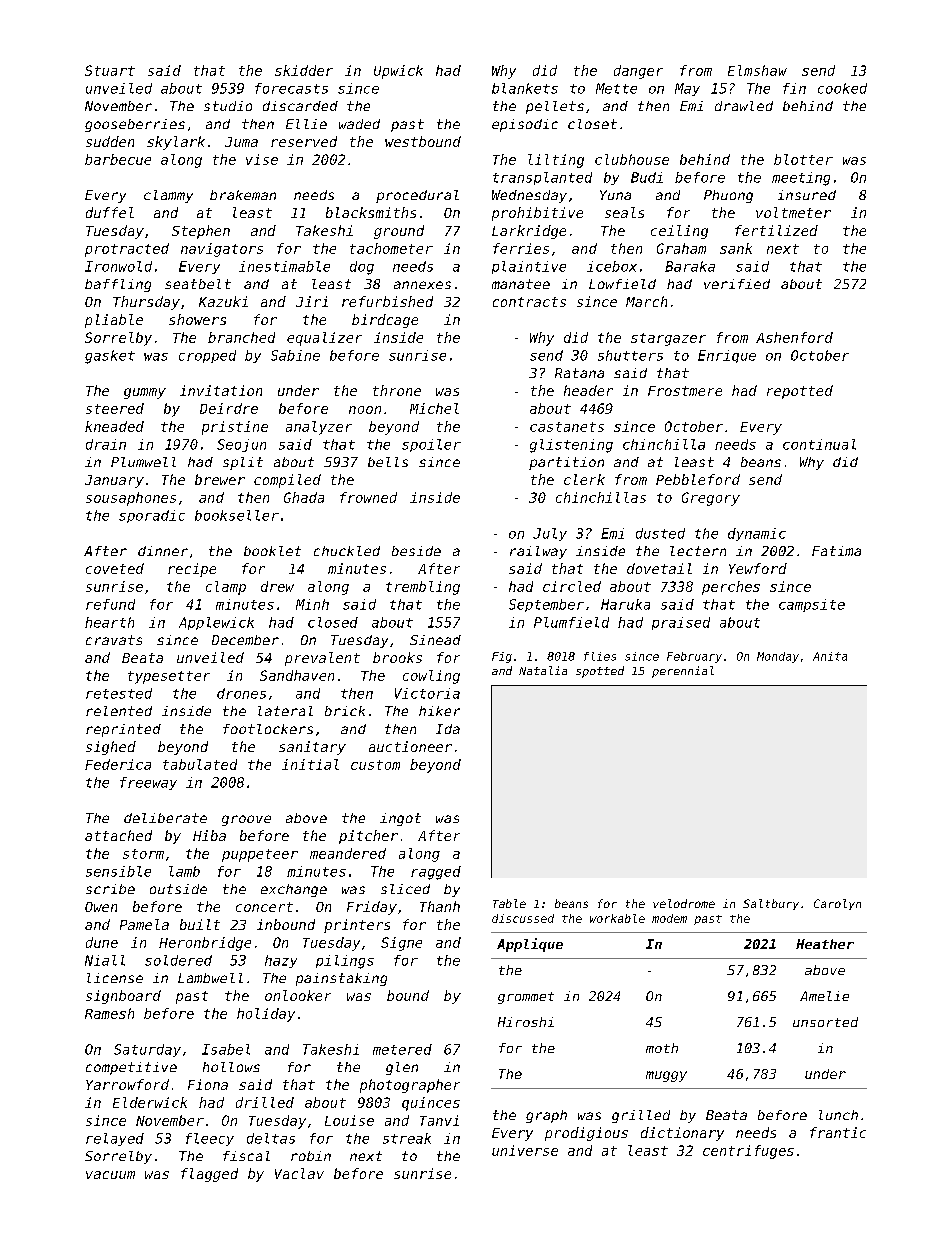 The image size is (952, 1233). Describe the element at coordinates (757, 70) in the page. I see `Elmshaw` at that location.
